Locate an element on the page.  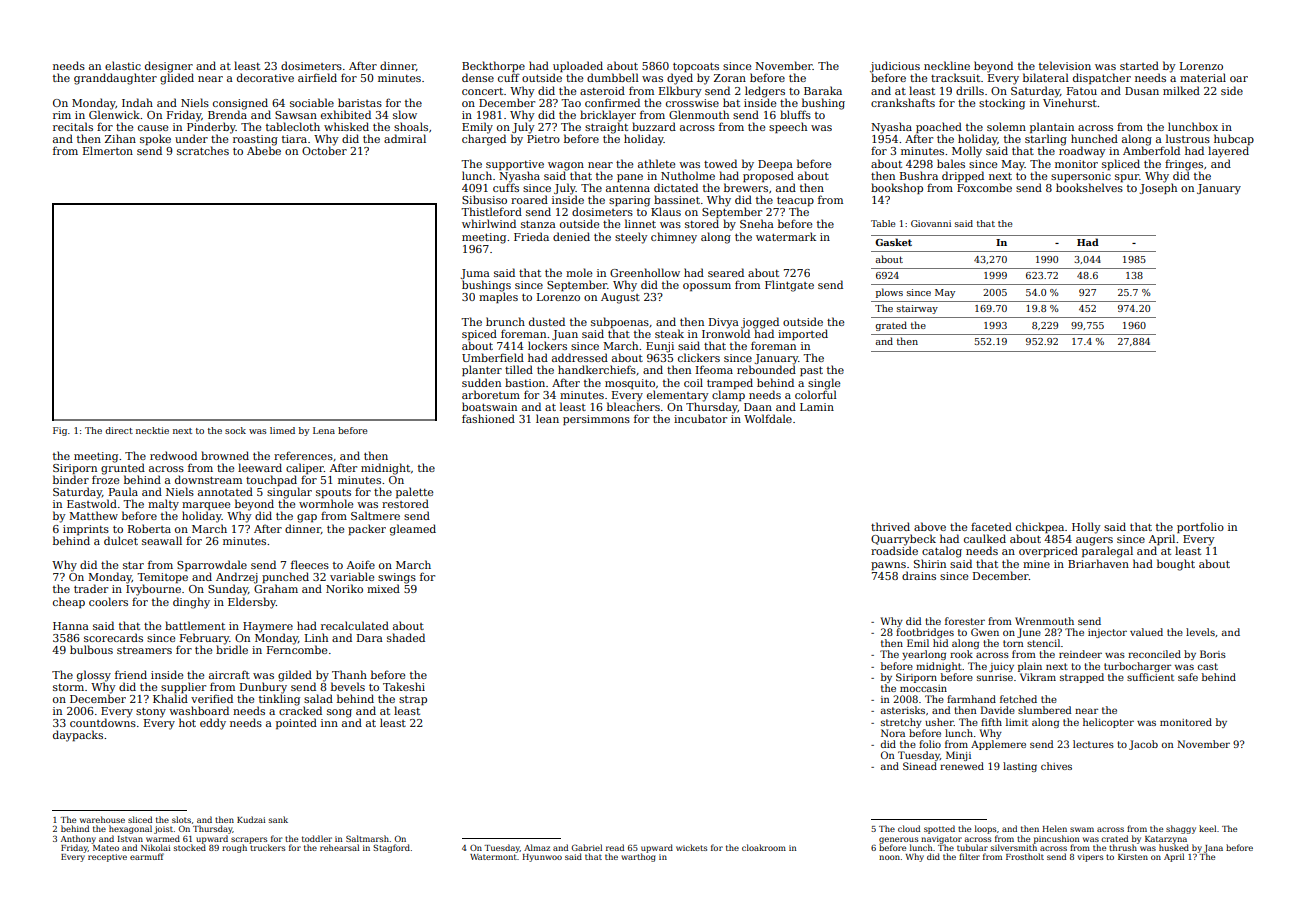
Beckthorpe is located at coordinates (493, 66).
